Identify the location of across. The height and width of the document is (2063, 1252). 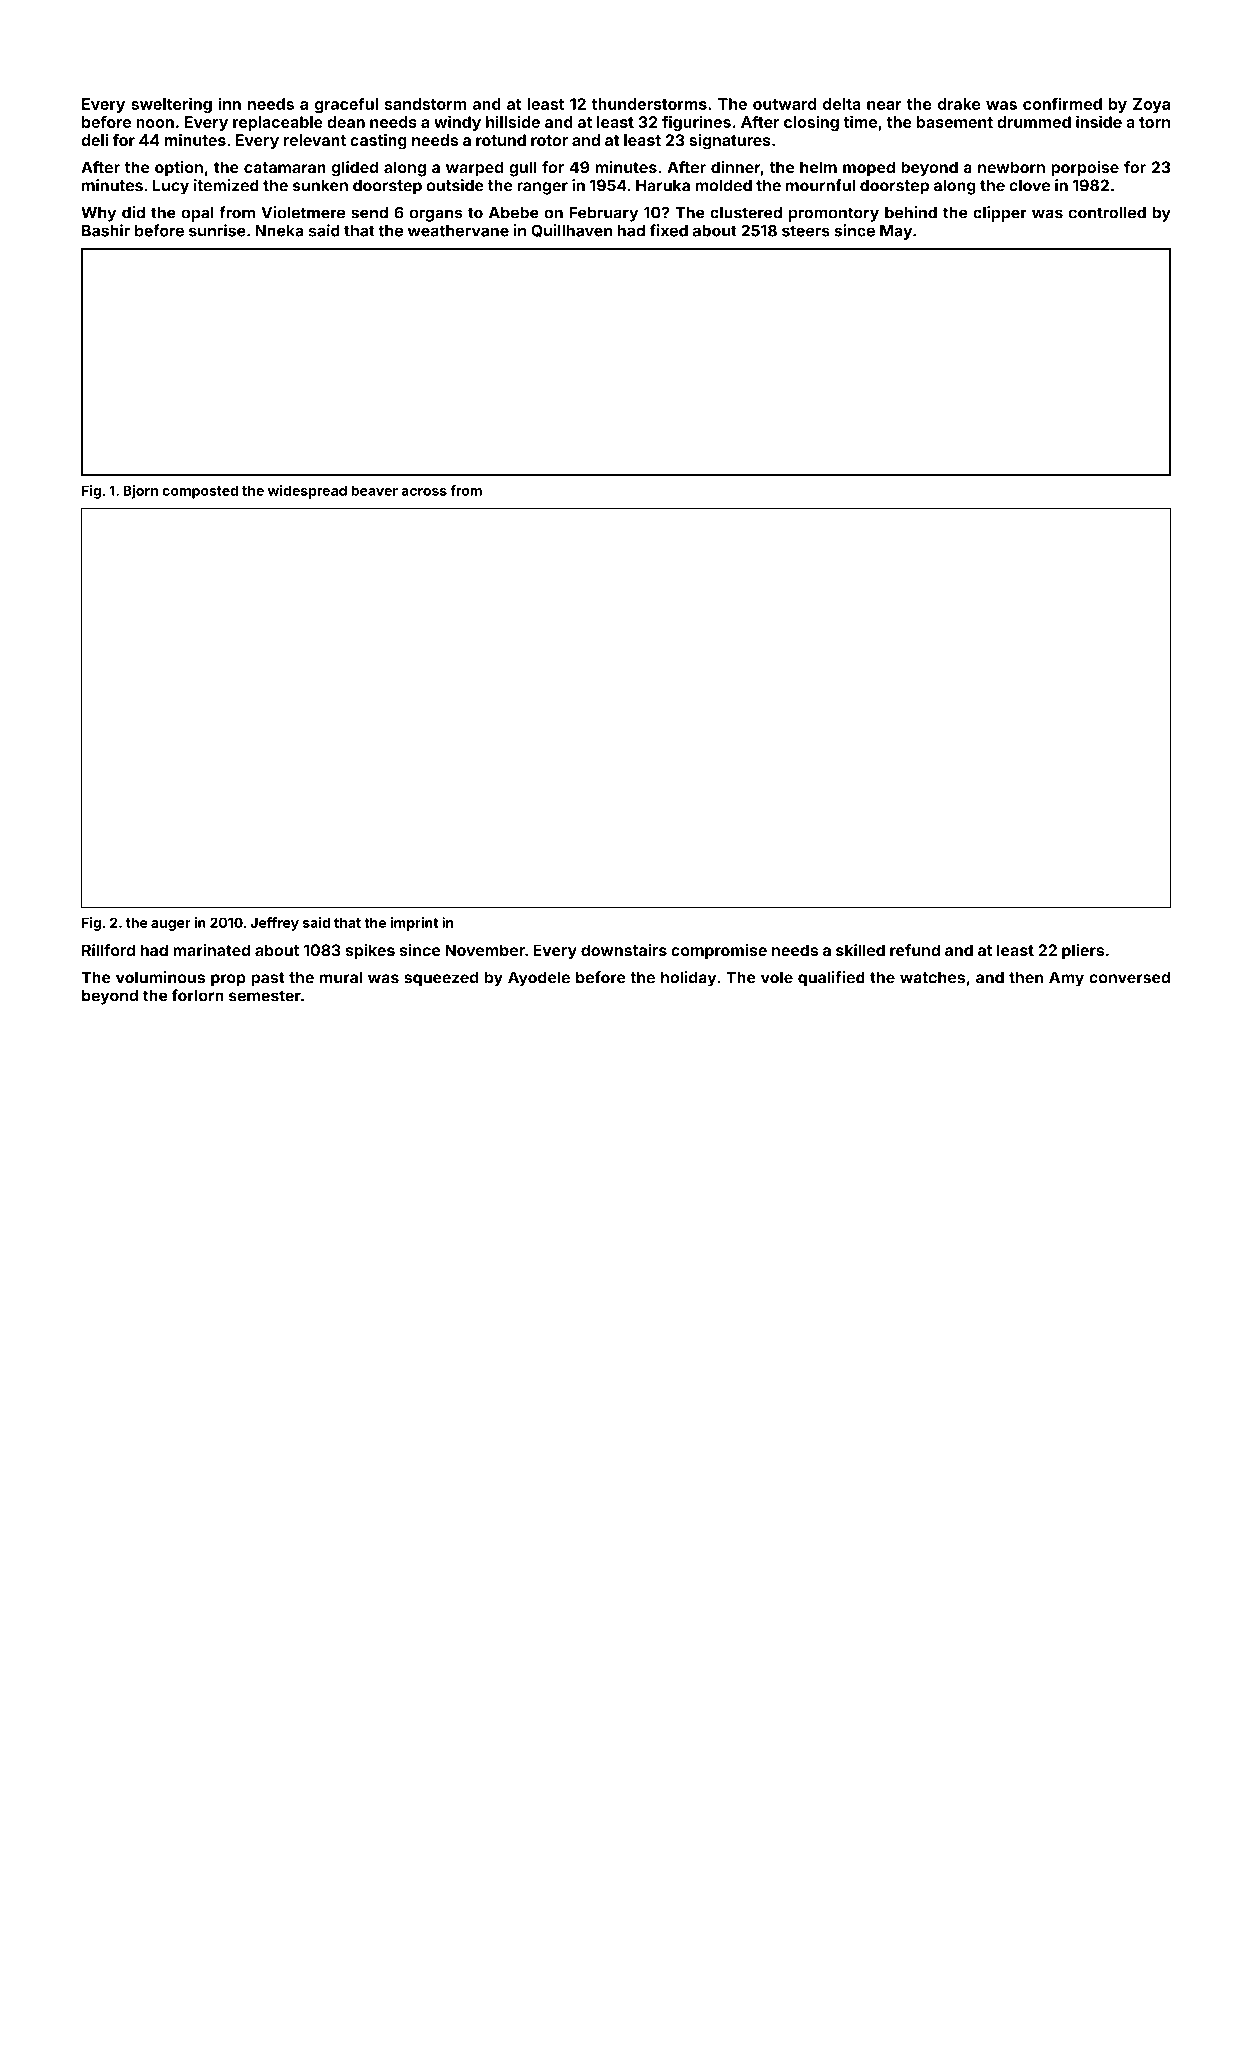
(424, 492).
